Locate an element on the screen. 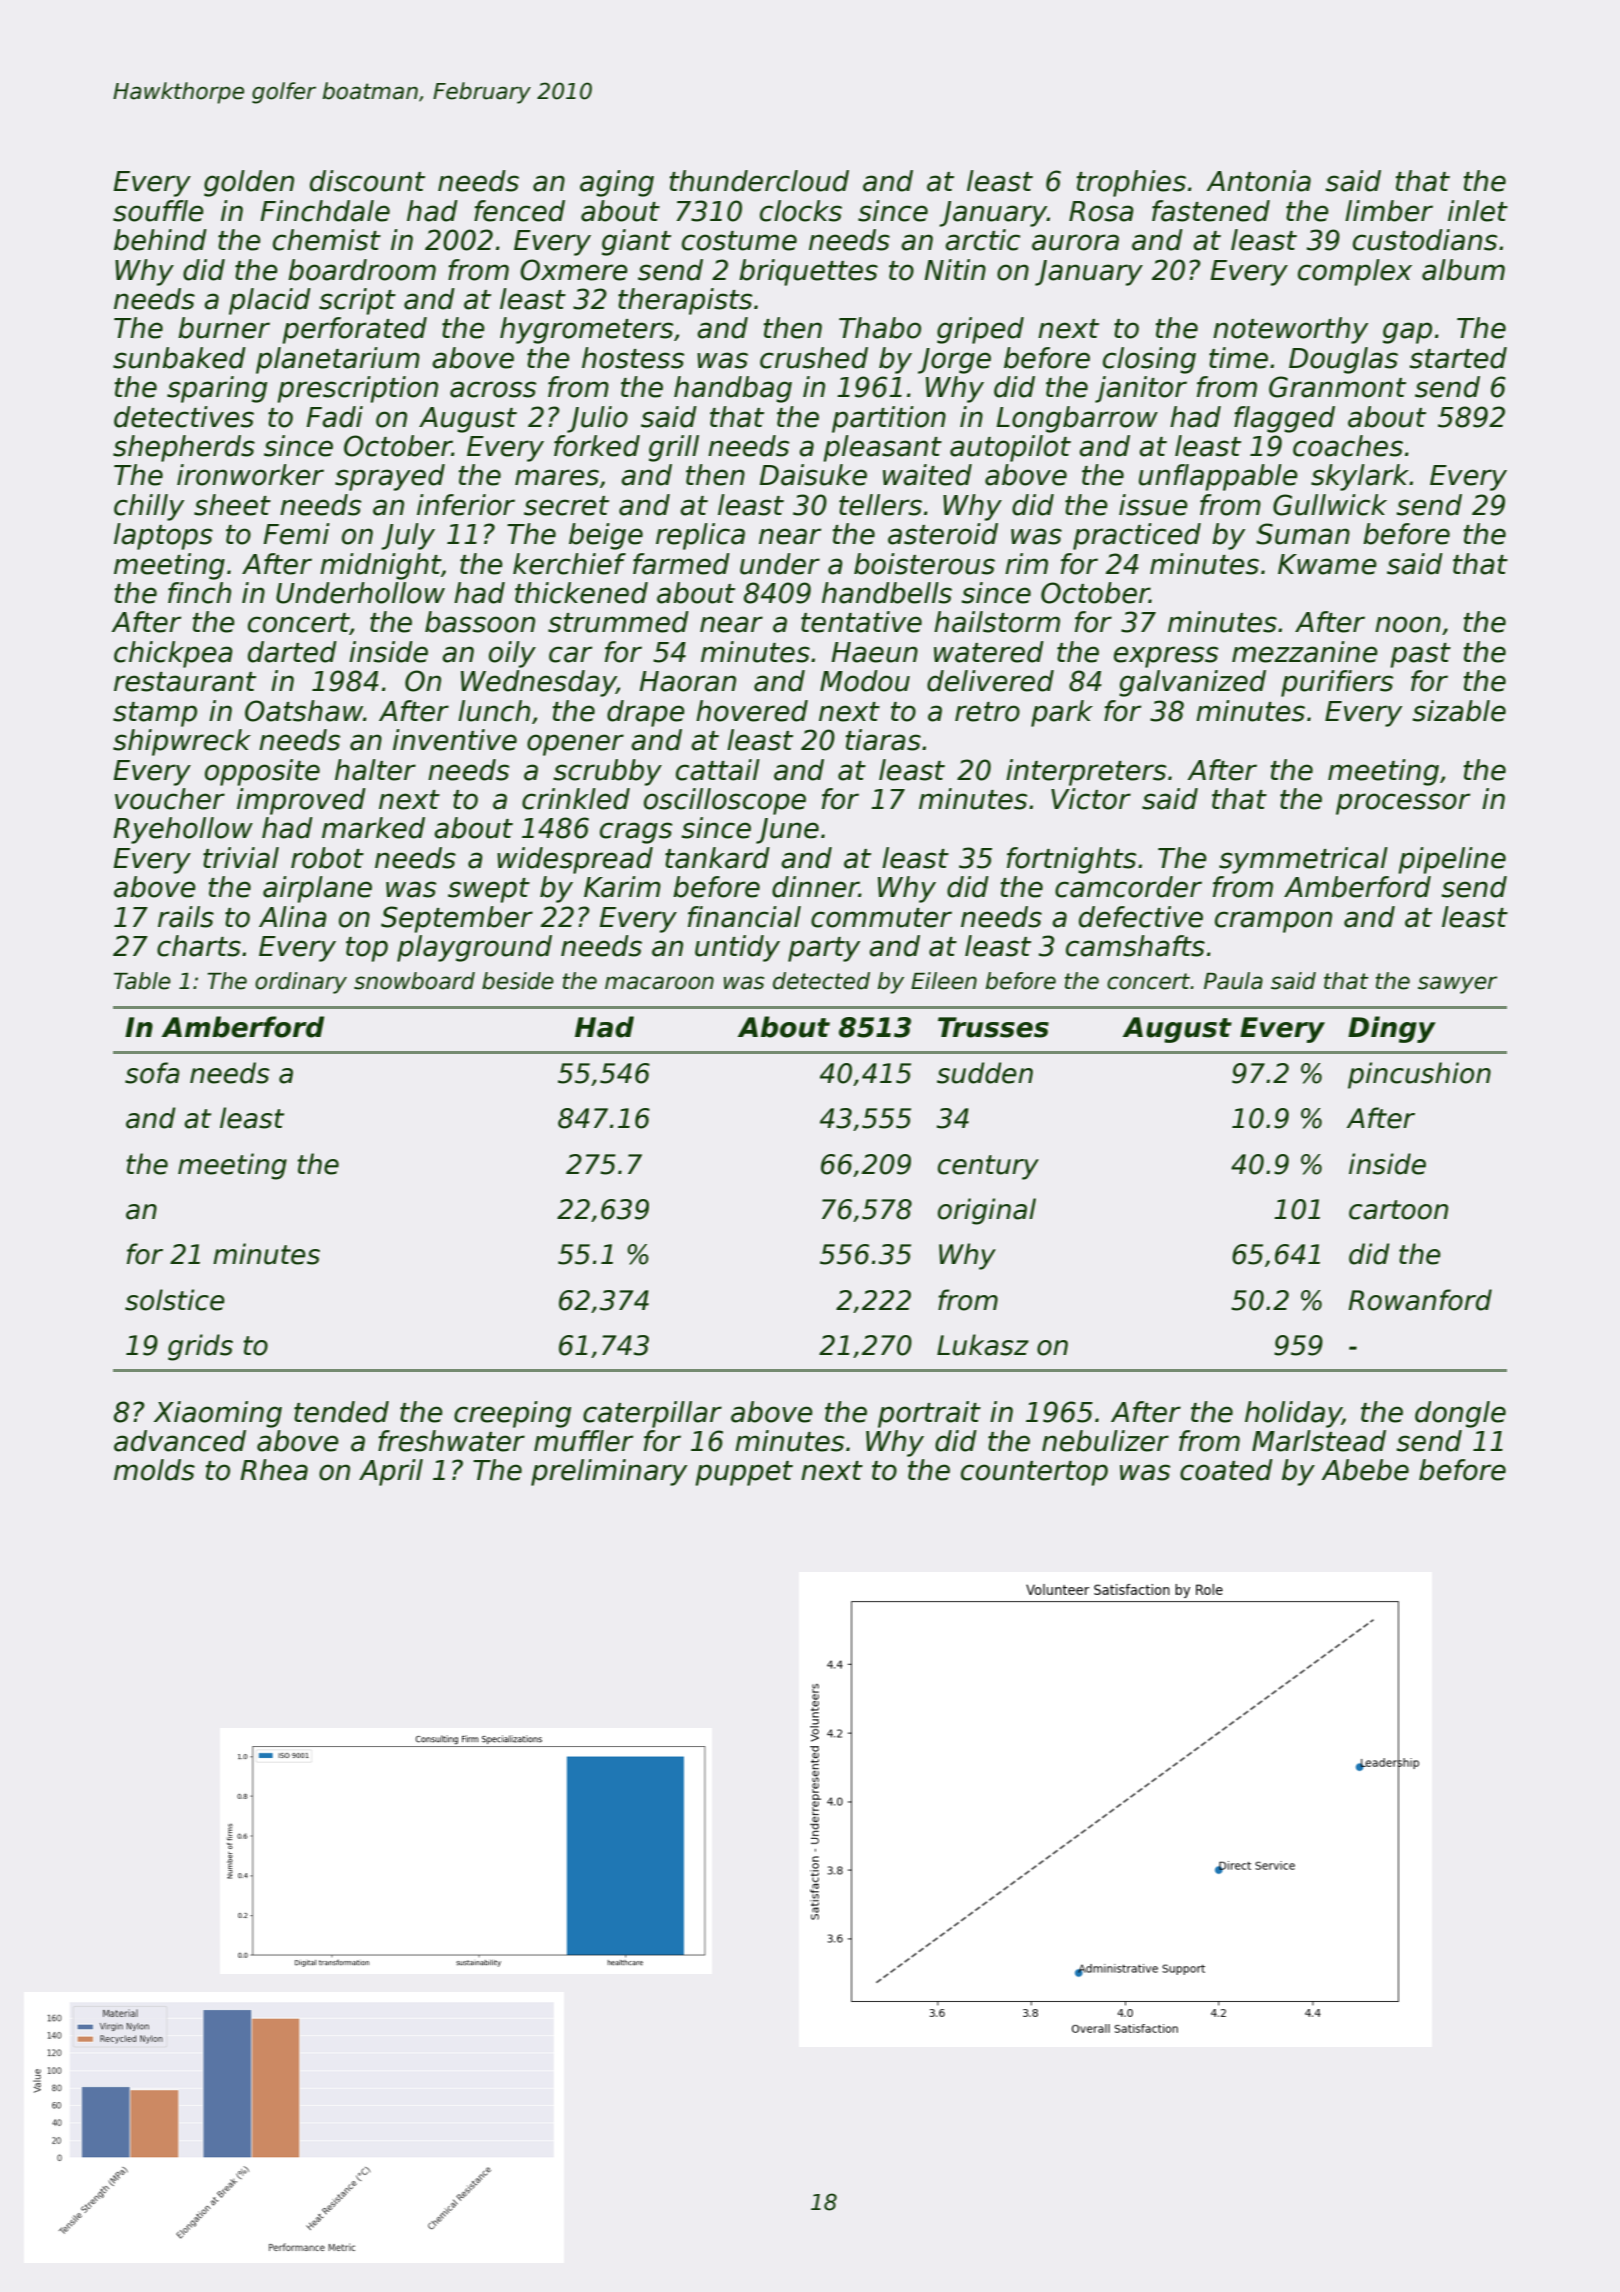  chickpea is located at coordinates (173, 654).
